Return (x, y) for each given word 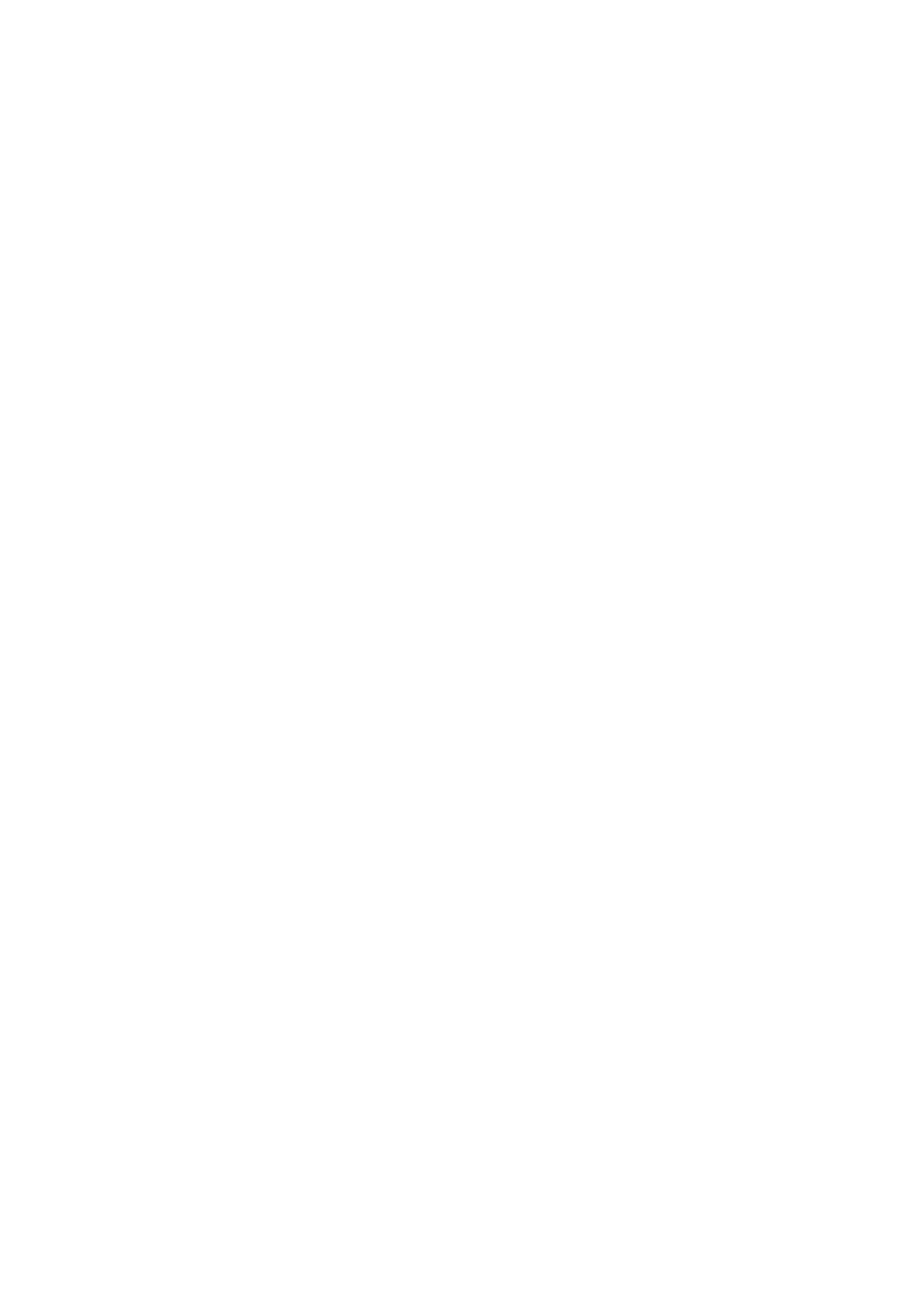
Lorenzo (199, 1055)
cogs (854, 980)
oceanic (725, 835)
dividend (425, 831)
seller (421, 1055)
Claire (561, 784)
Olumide (646, 869)
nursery (219, 856)
